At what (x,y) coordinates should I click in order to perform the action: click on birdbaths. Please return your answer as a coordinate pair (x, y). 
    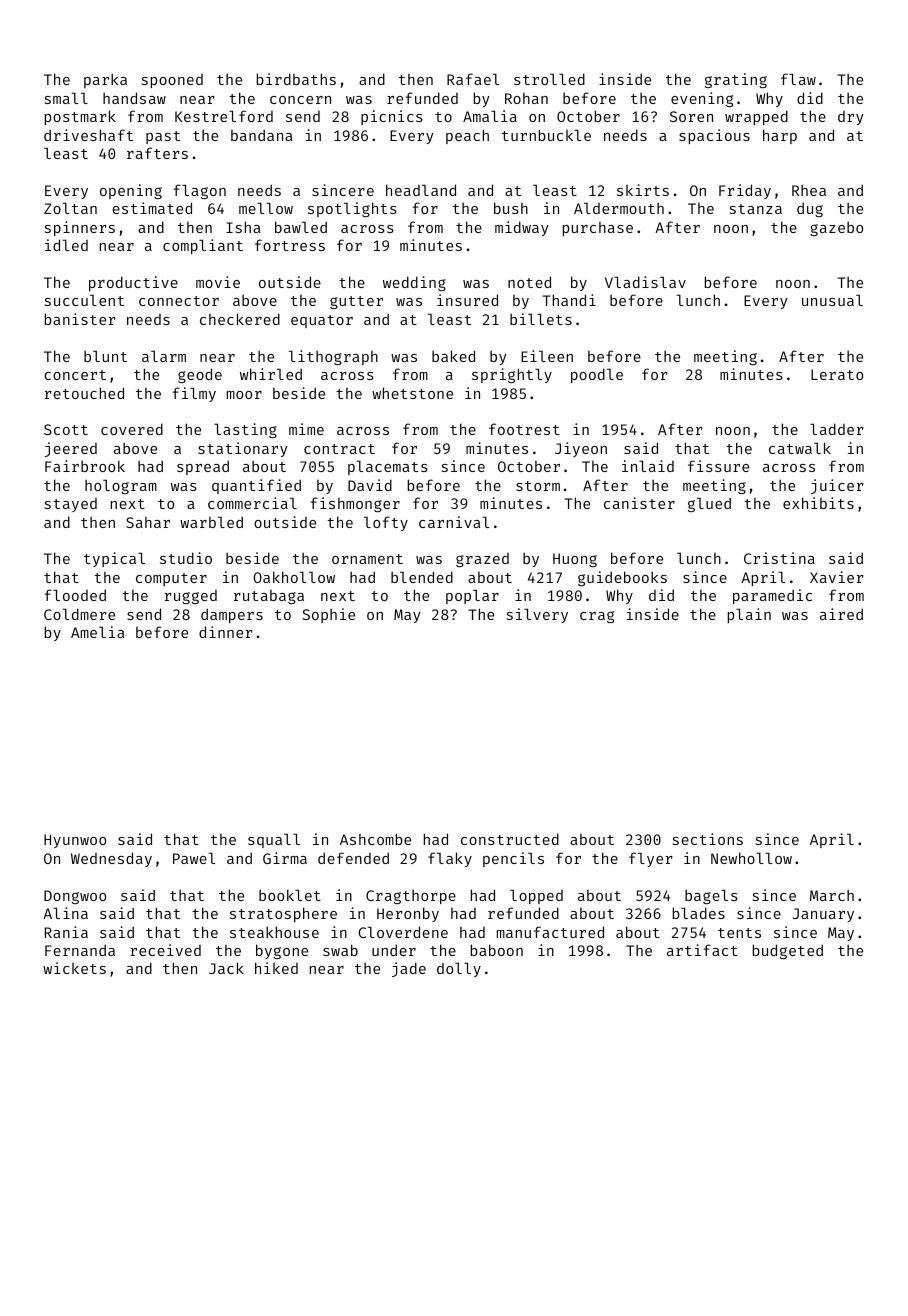
    Looking at the image, I should click on (296, 79).
